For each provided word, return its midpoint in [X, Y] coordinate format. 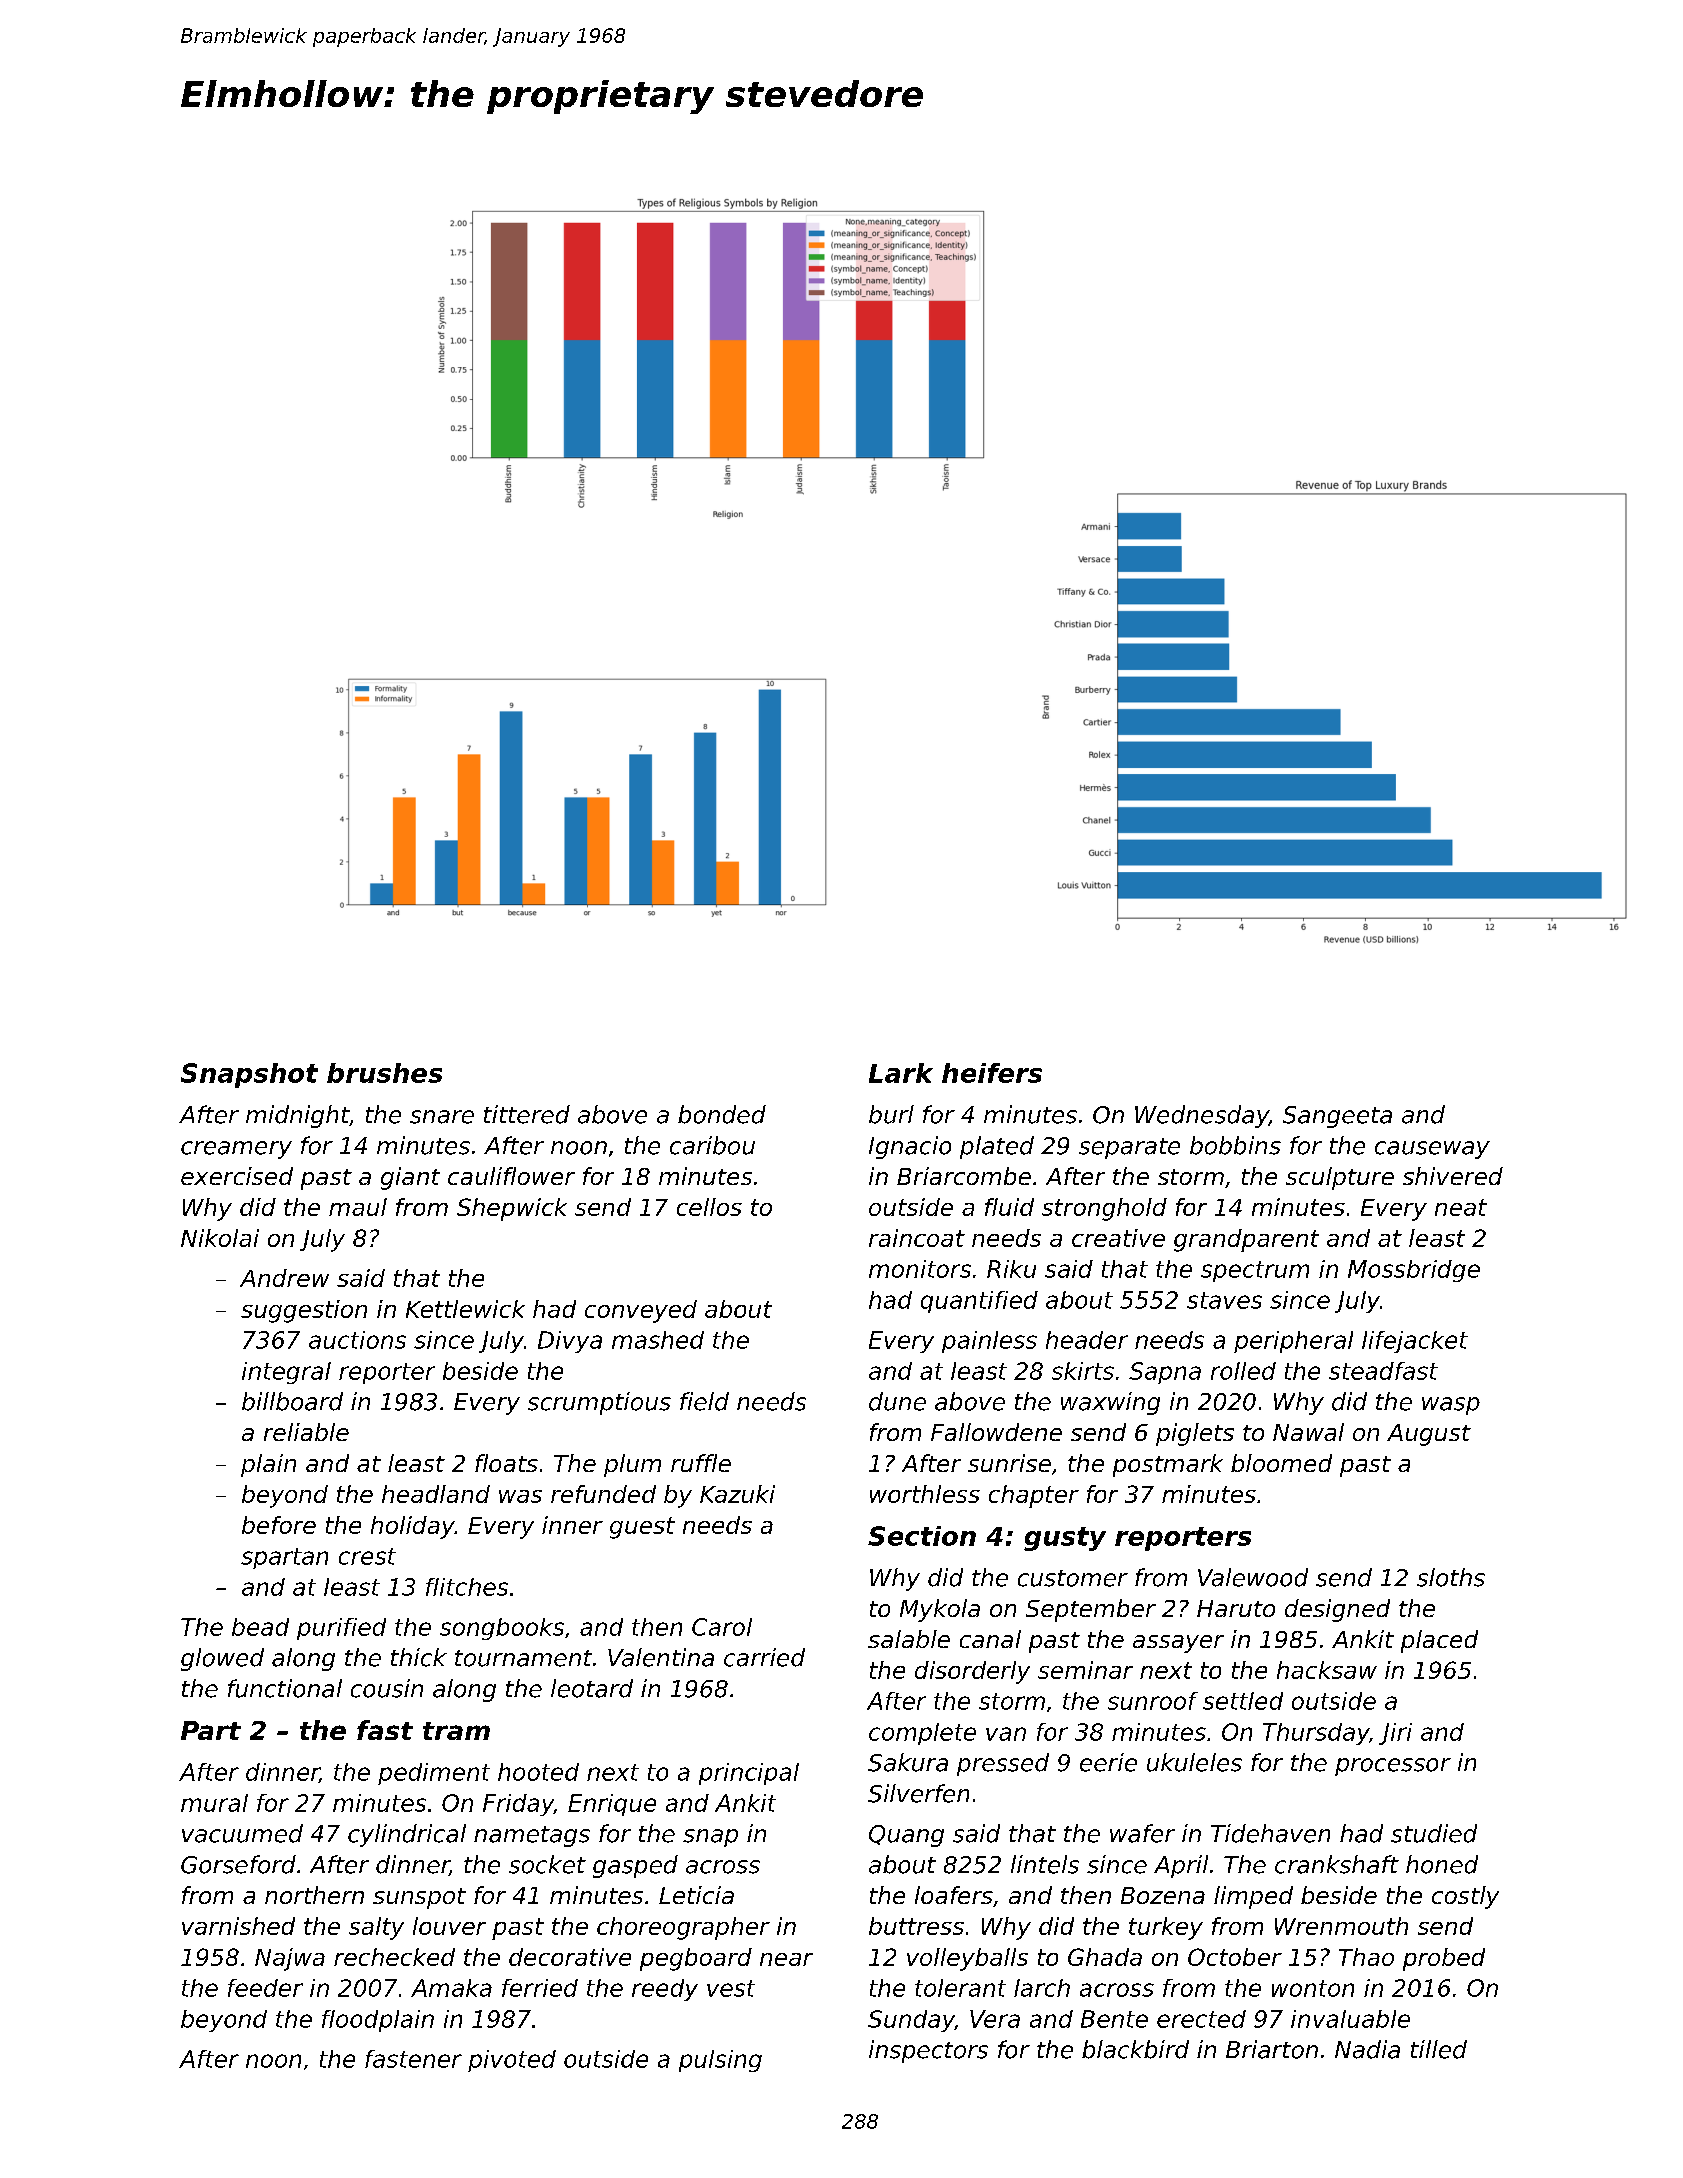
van [1006, 1734]
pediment [434, 1774]
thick [419, 1657]
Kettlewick [465, 1309]
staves [1224, 1300]
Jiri [1395, 1734]
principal [749, 1774]
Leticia [696, 1895]
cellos [709, 1207]
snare [442, 1117]
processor [1393, 1767]
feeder [265, 1988]
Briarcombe [964, 1176]
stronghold [1104, 1209]
